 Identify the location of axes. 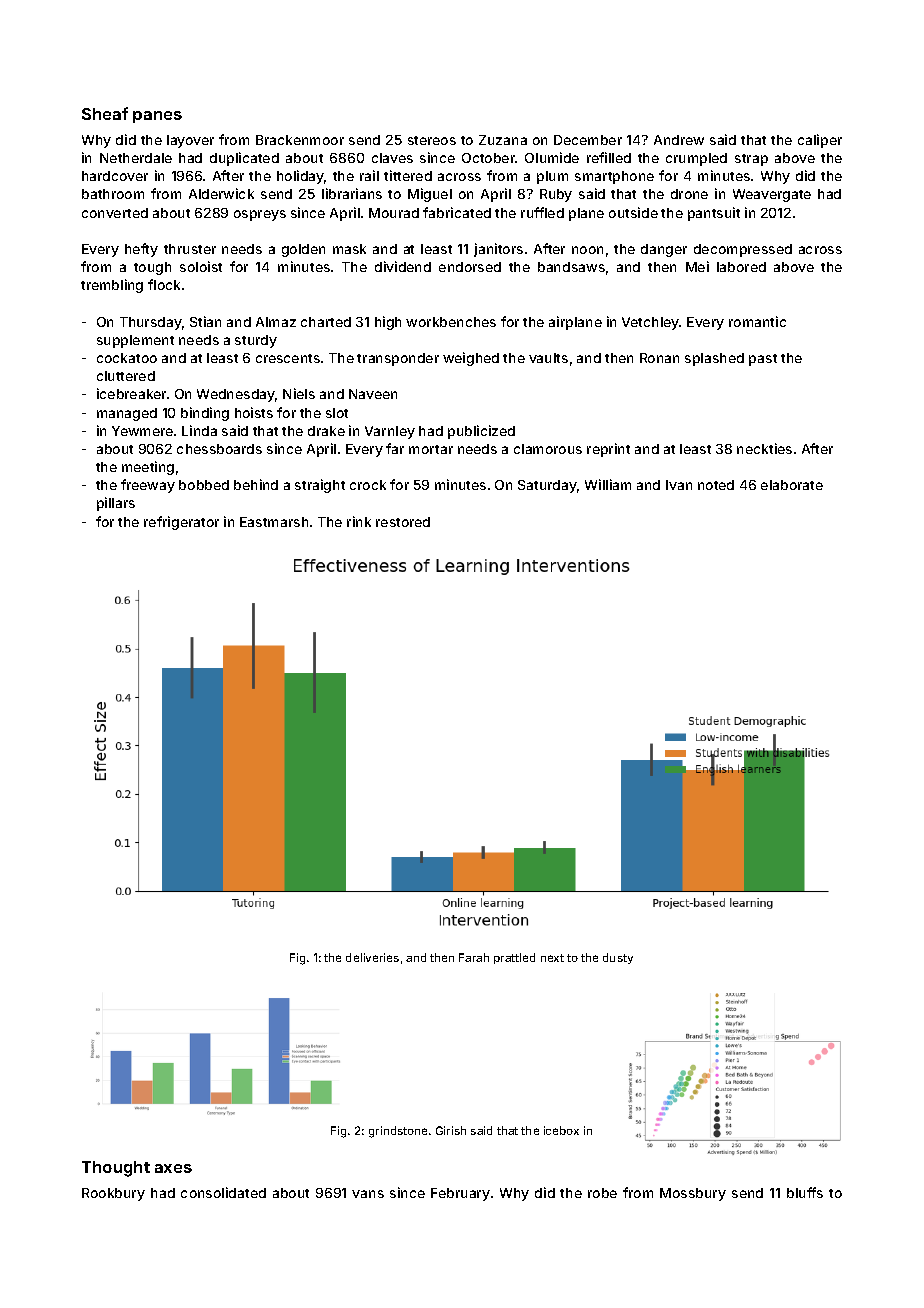
(173, 1168).
